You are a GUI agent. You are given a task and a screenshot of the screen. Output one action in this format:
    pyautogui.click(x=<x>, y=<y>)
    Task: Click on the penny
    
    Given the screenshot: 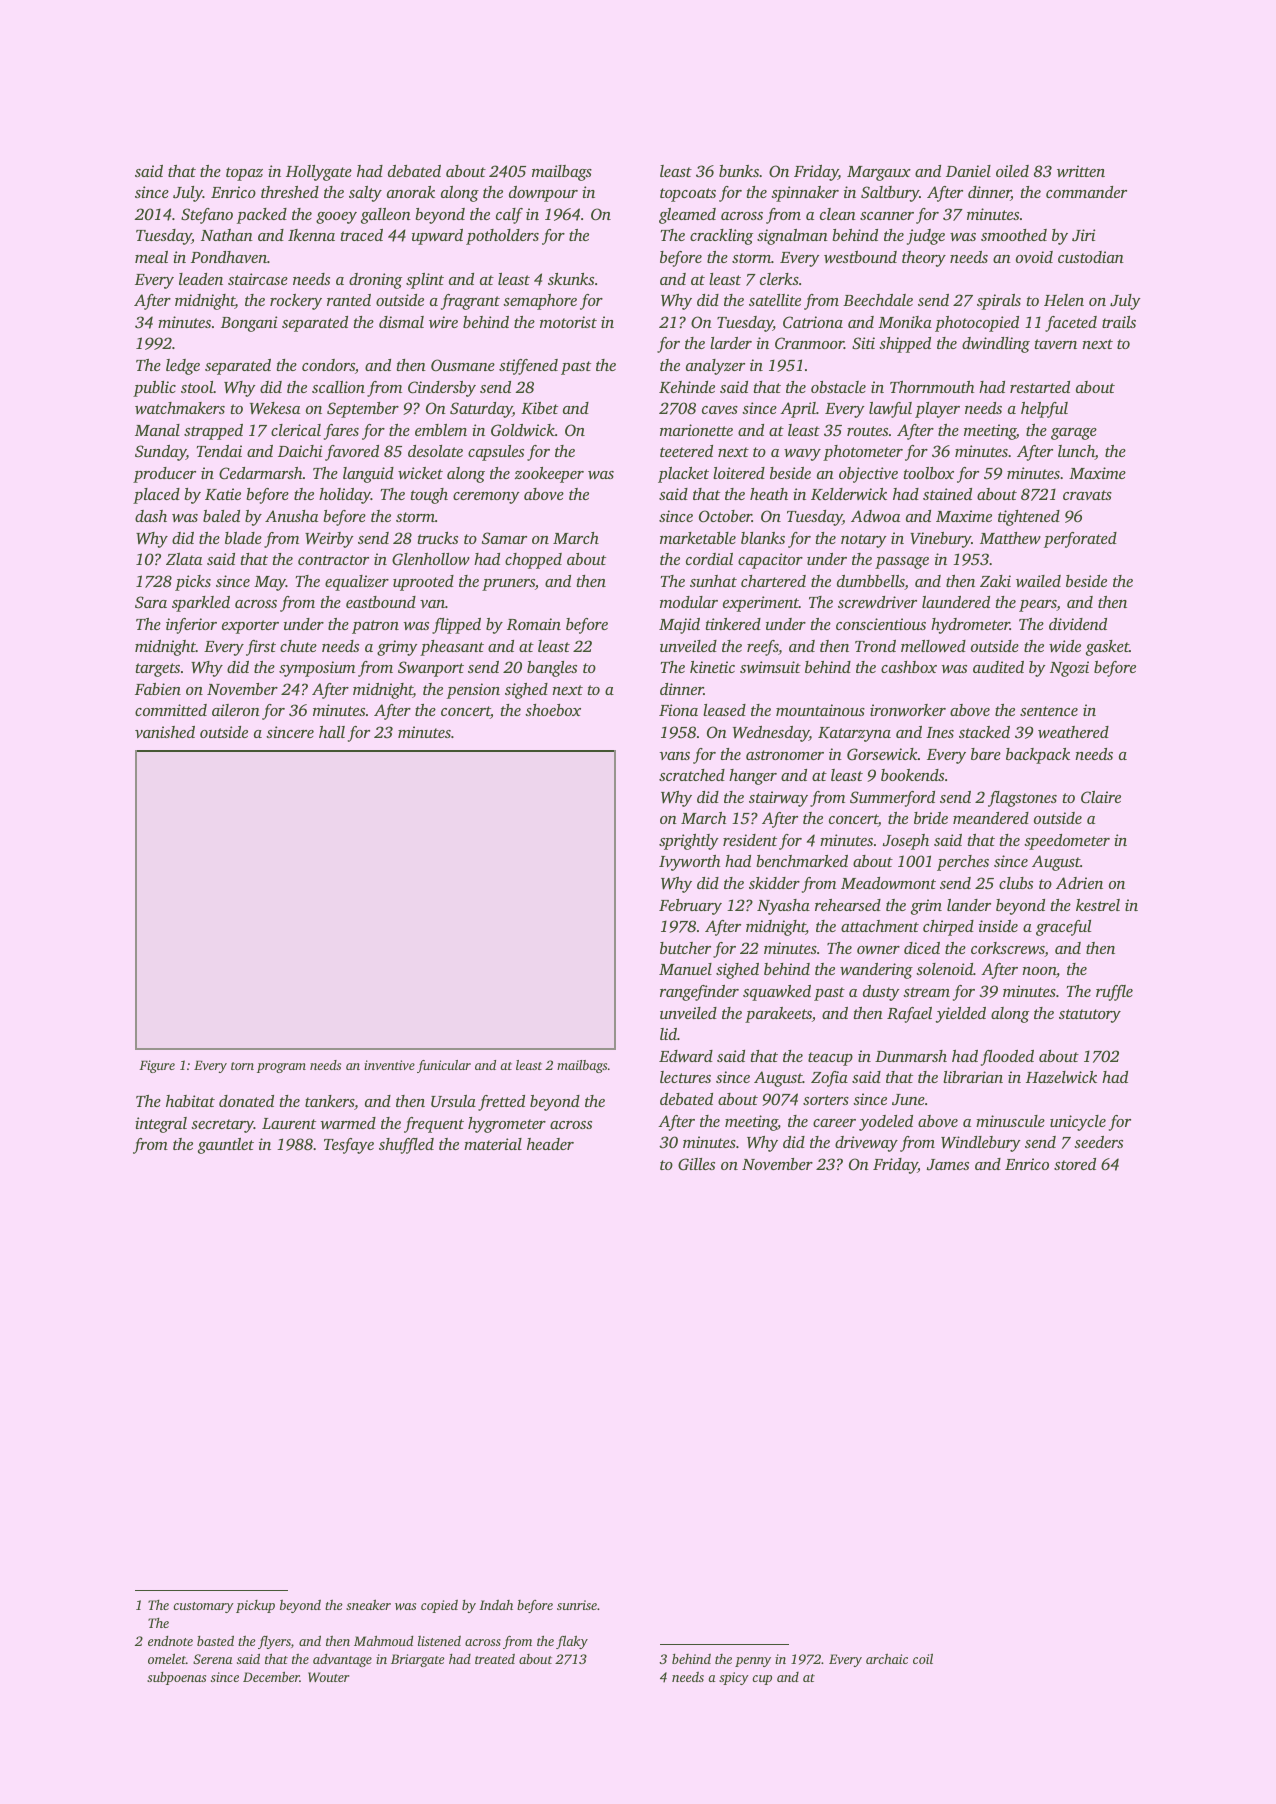 What is the action you would take?
    pyautogui.click(x=753, y=1662)
